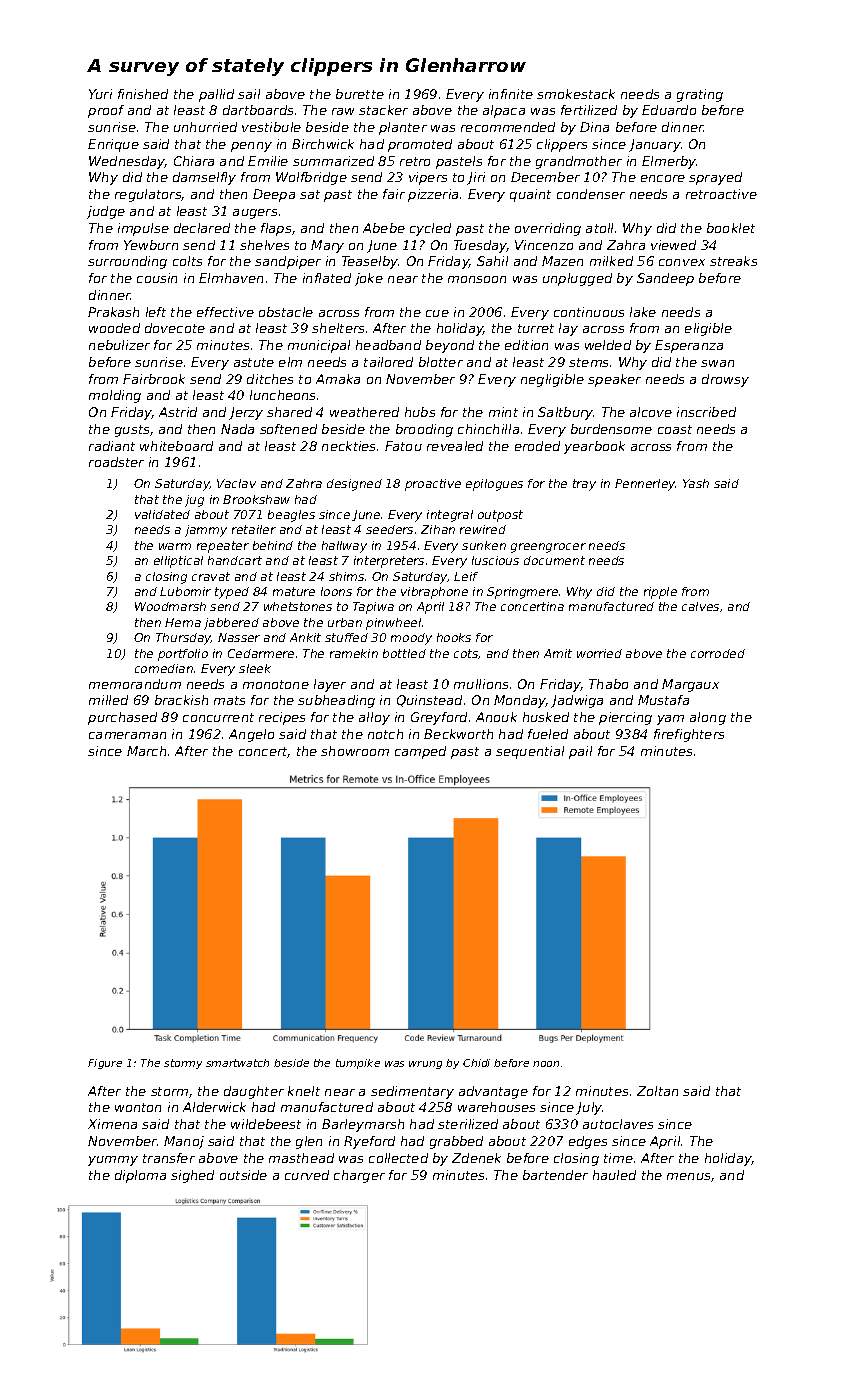 The height and width of the screenshot is (1400, 849). What do you see at coordinates (143, 94) in the screenshot?
I see `finished` at bounding box center [143, 94].
